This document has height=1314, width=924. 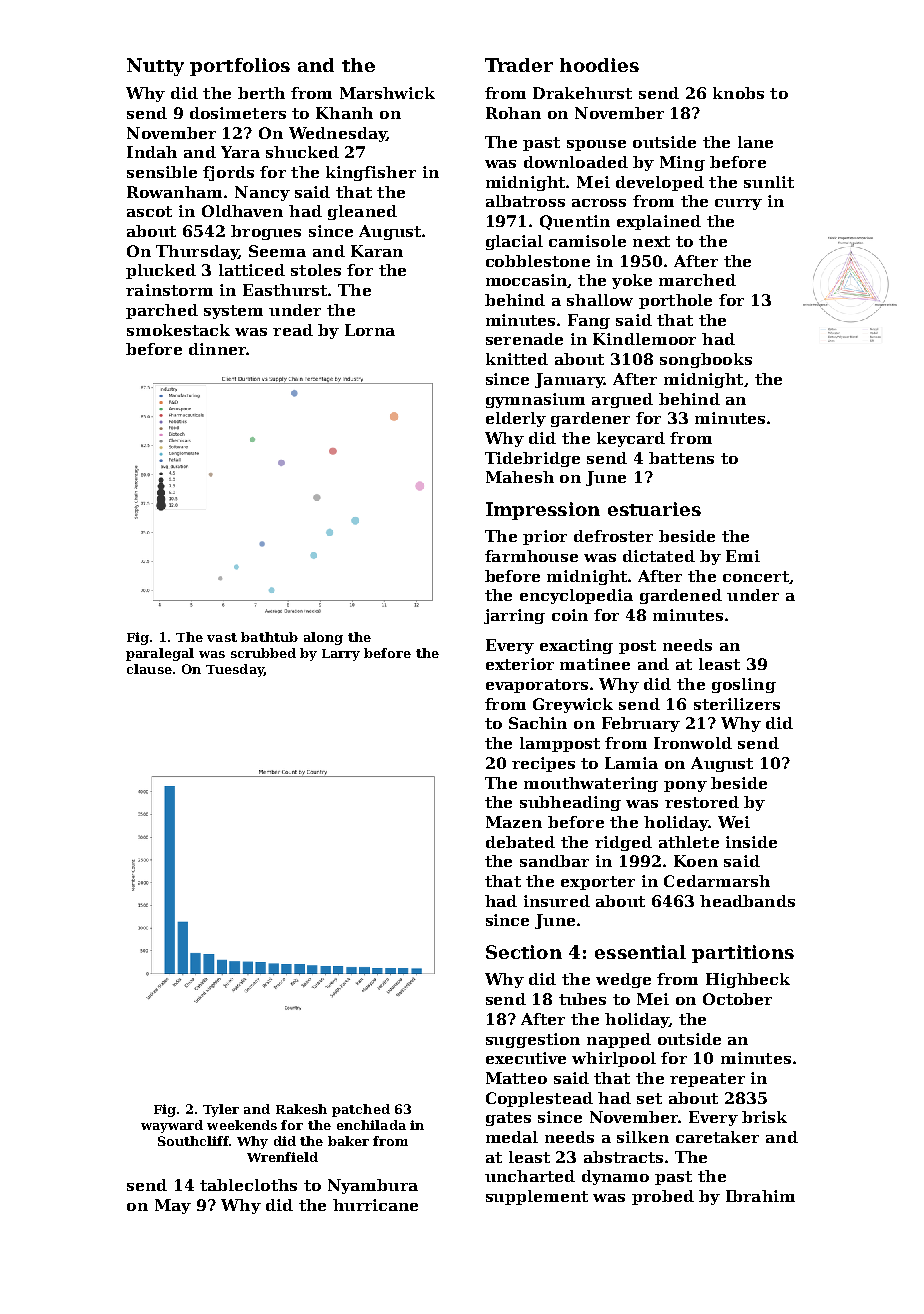 I want to click on medal, so click(x=512, y=1137).
